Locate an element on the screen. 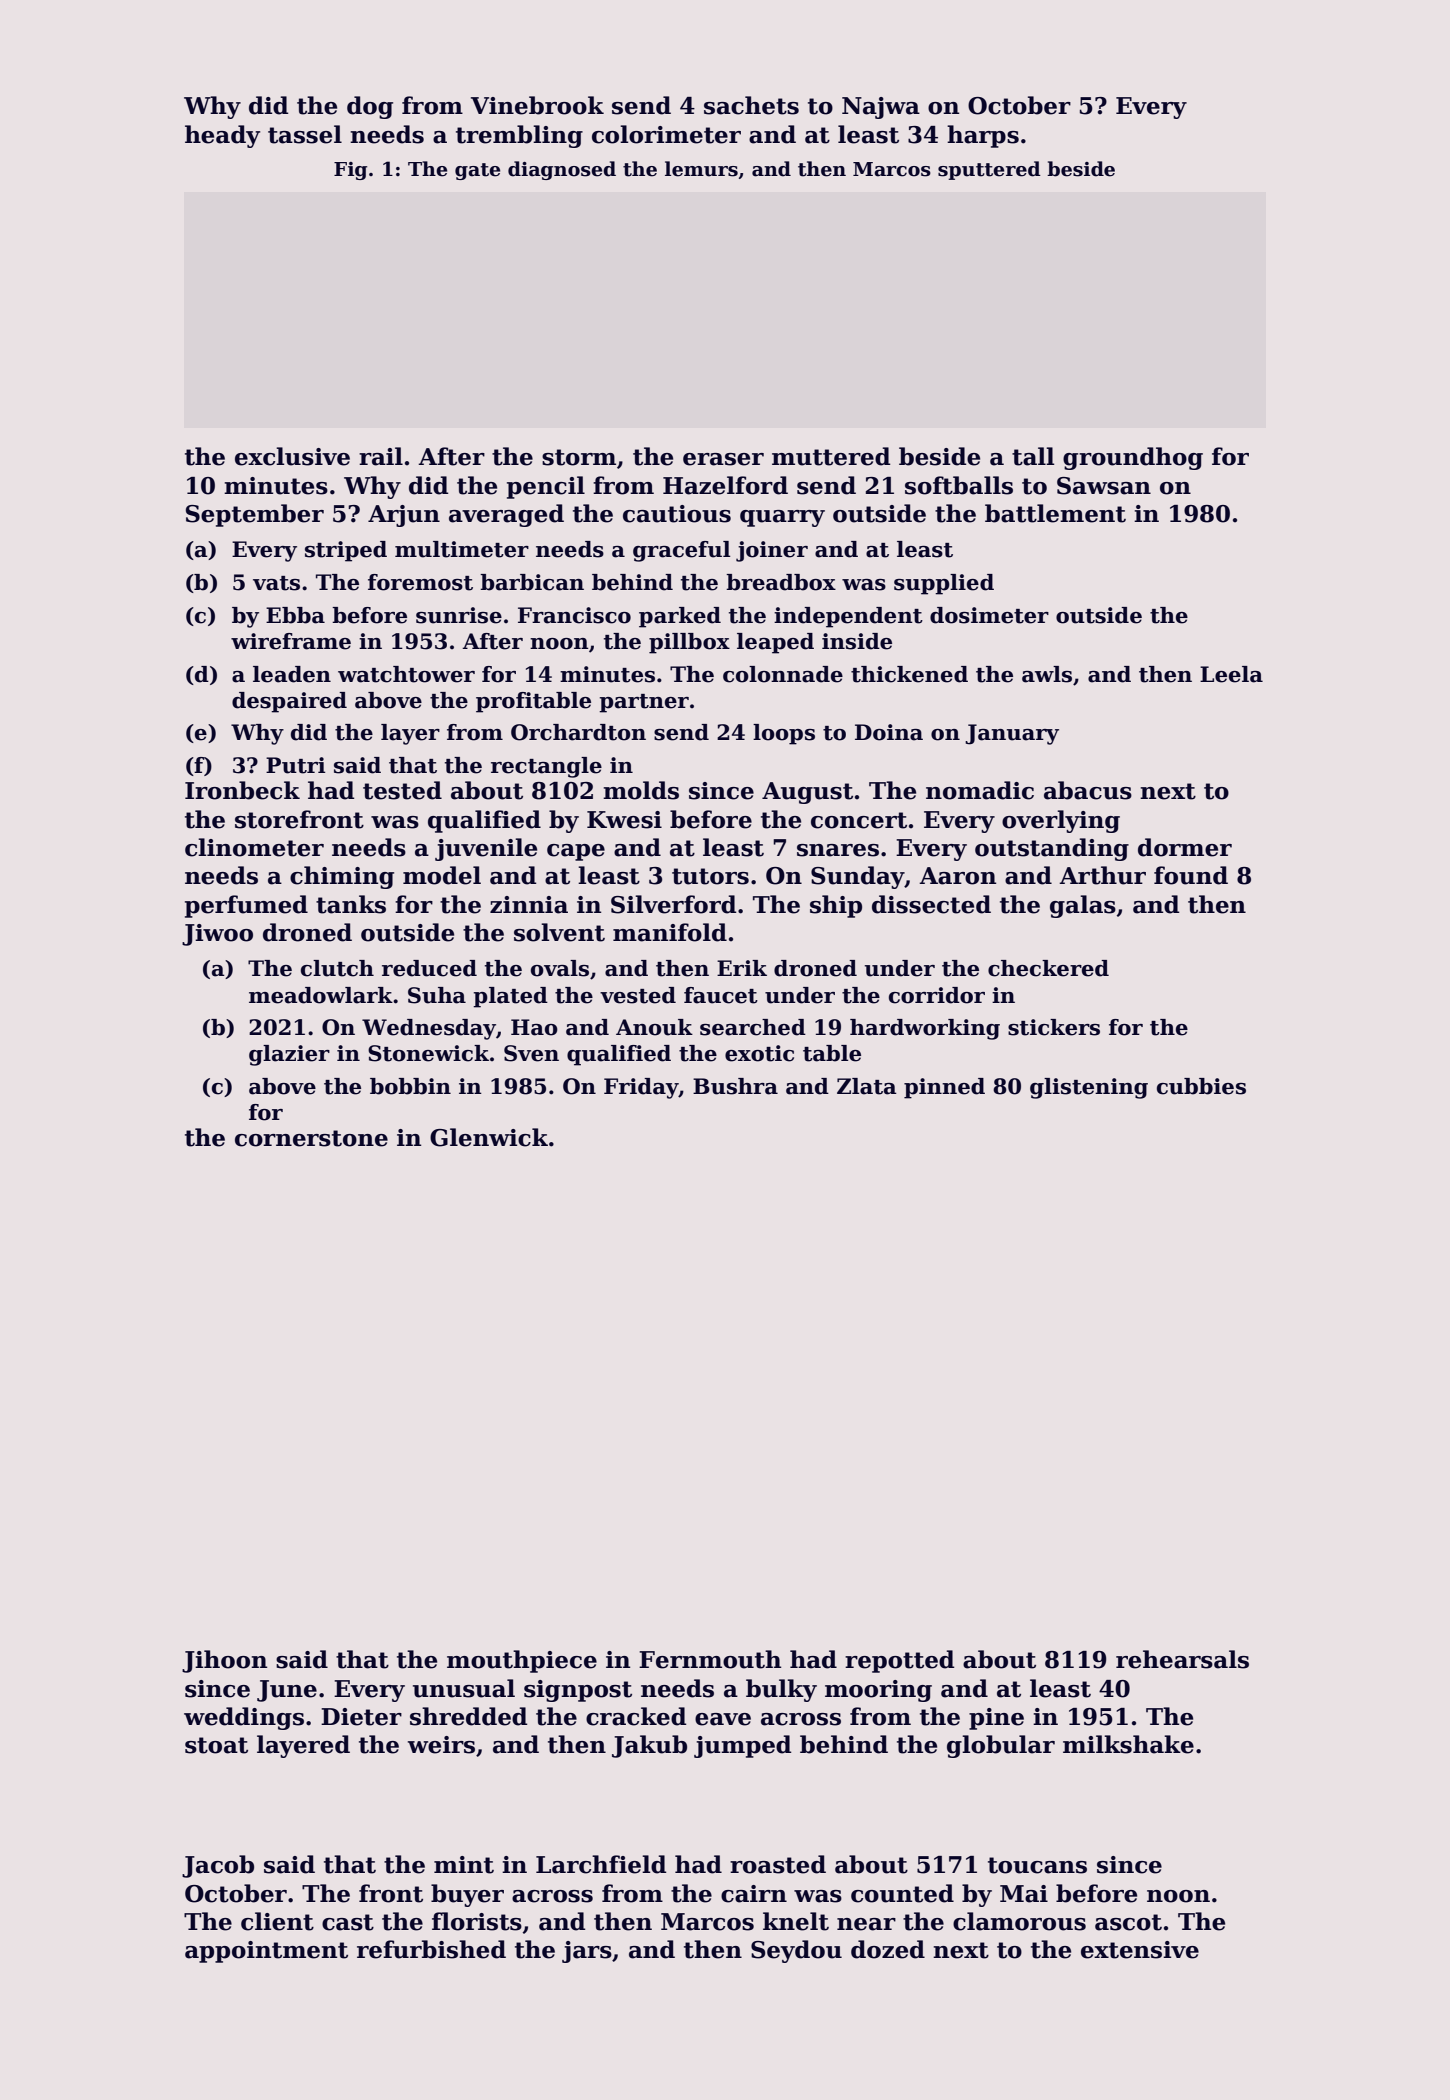  rehearsals is located at coordinates (1182, 1659).
